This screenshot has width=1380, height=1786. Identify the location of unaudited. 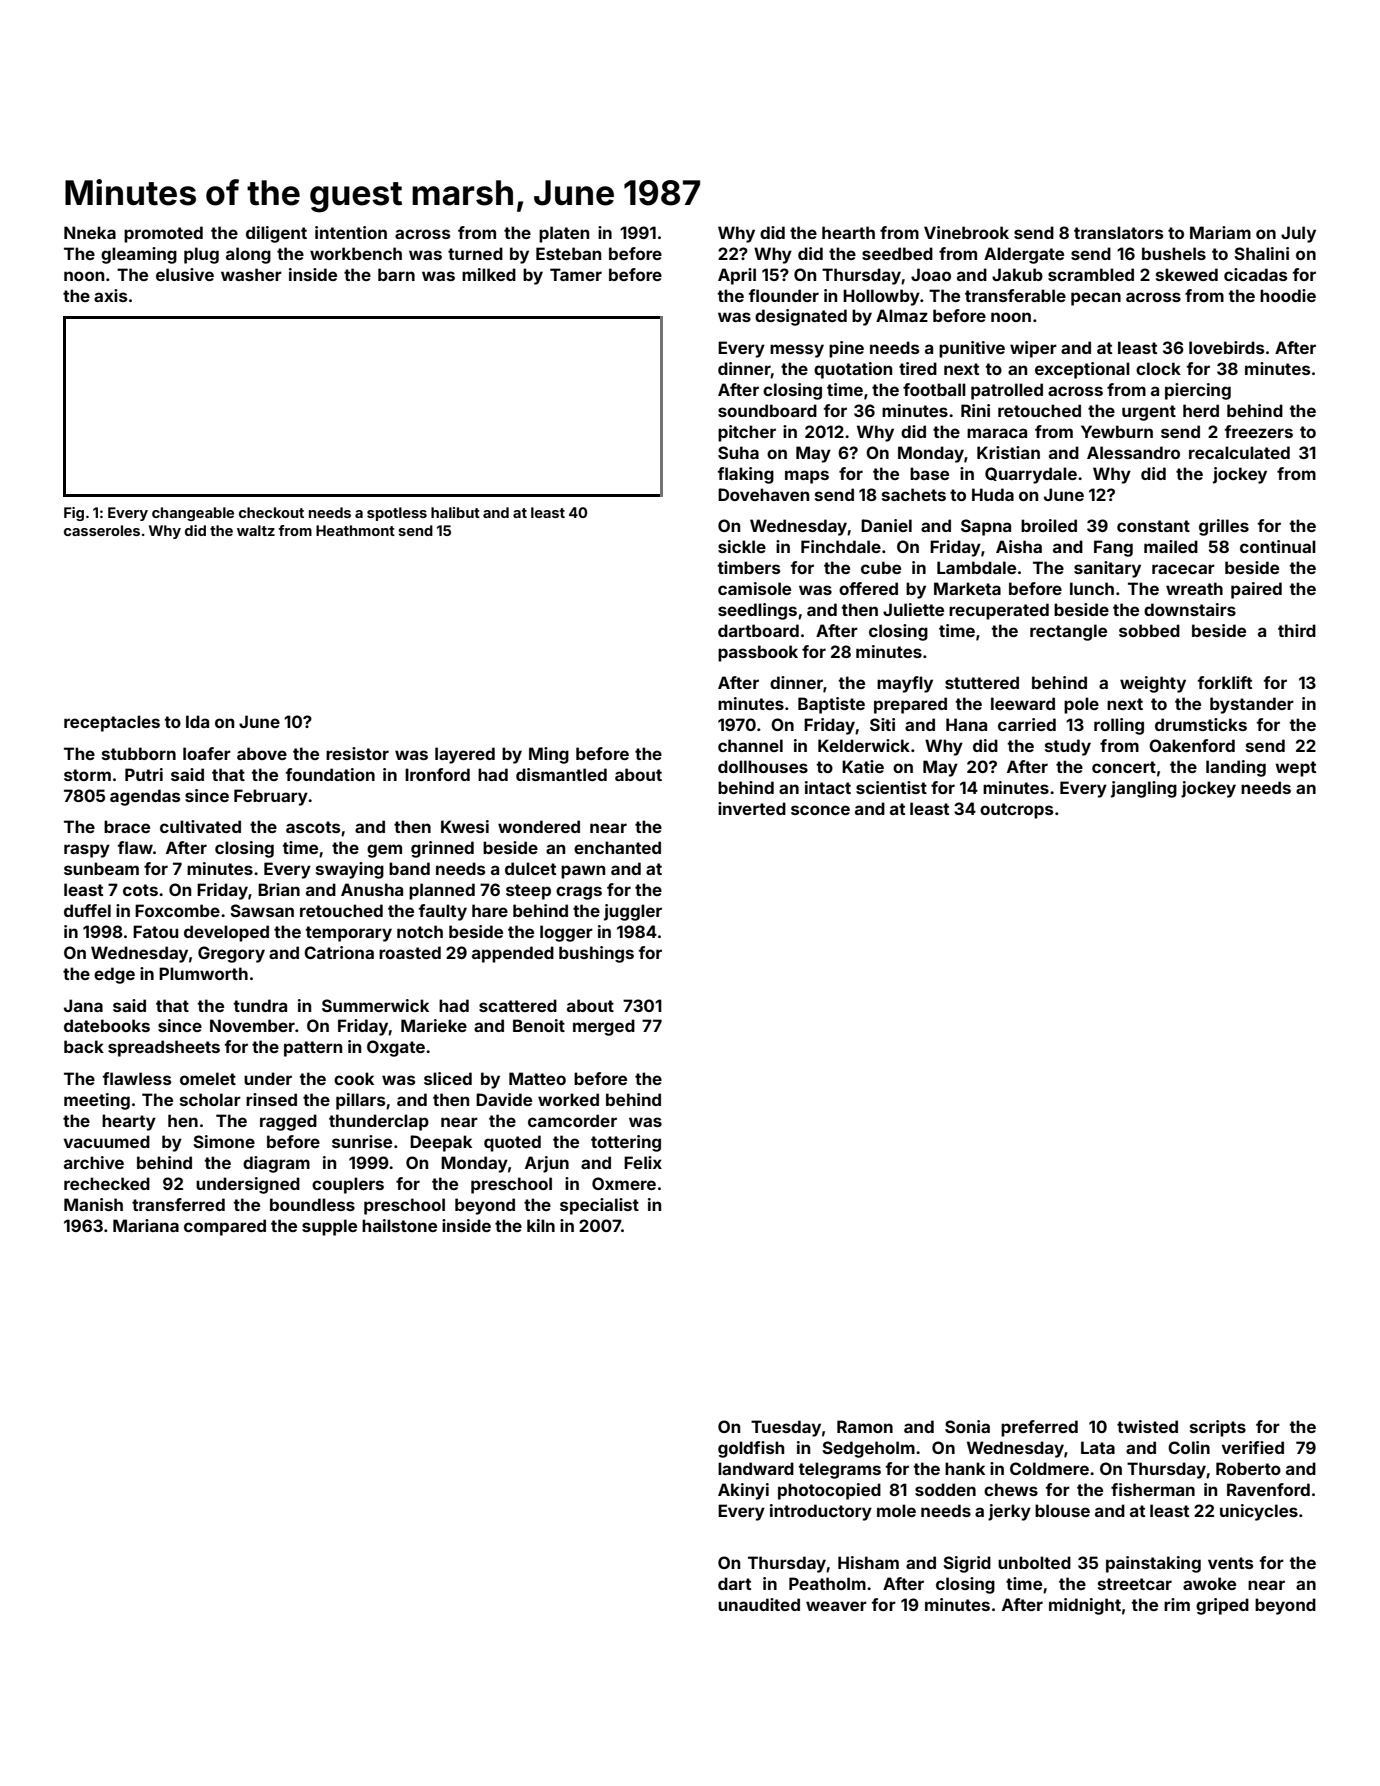
(759, 1604).
